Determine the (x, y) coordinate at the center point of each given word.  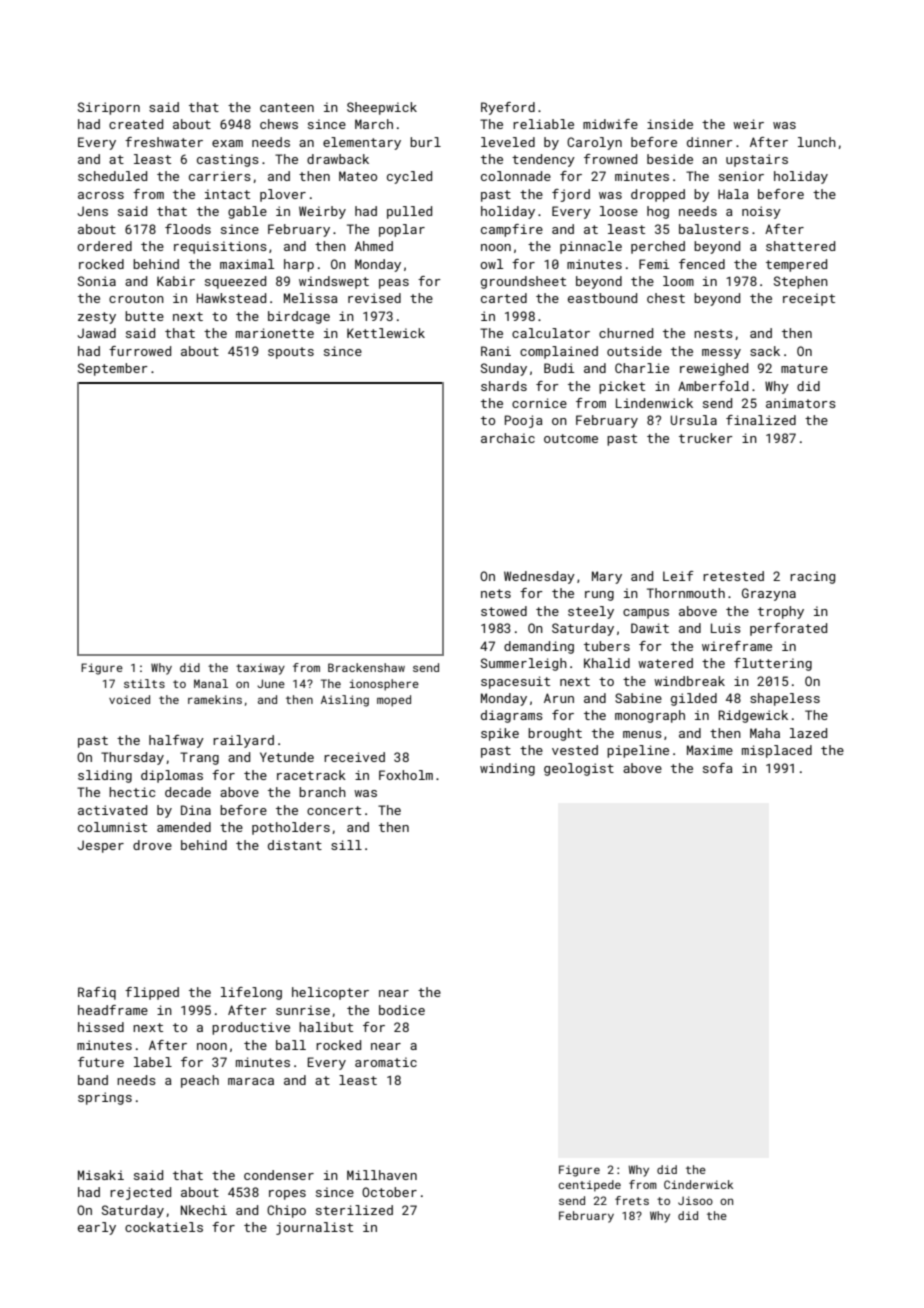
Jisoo (695, 1200)
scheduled (112, 176)
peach (200, 1081)
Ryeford (508, 108)
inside (670, 124)
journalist (314, 1228)
